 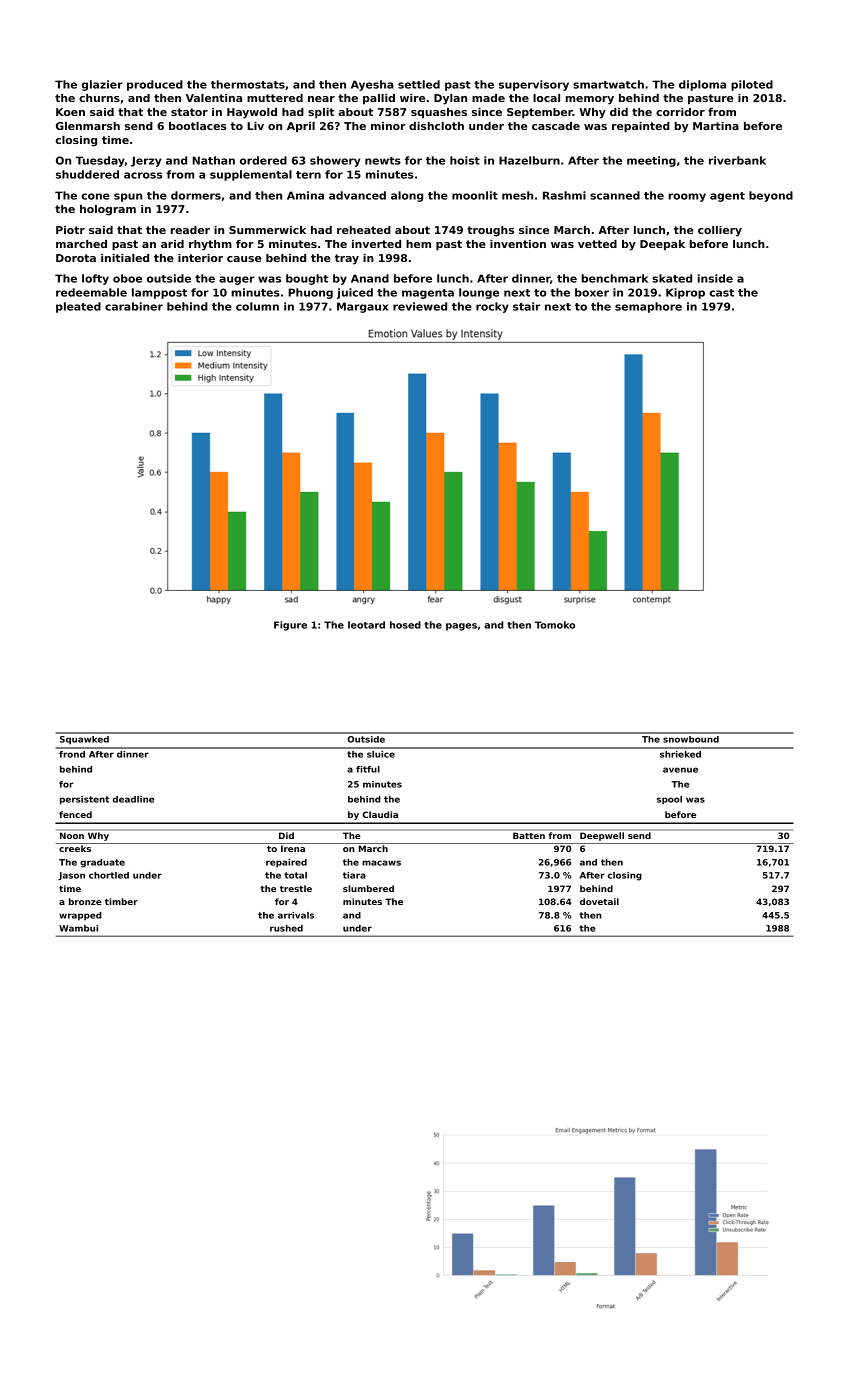 I want to click on Wambui, so click(x=78, y=928).
